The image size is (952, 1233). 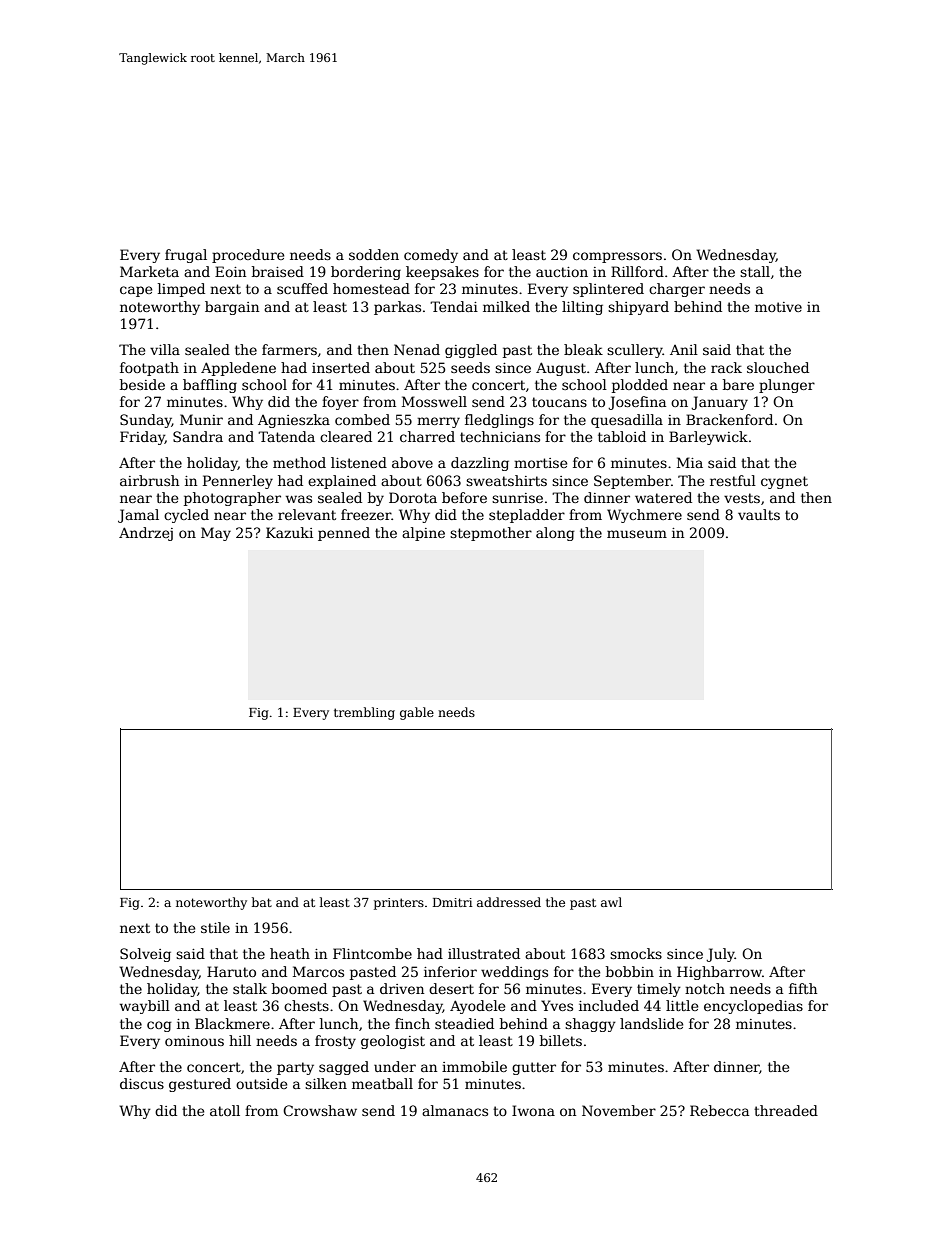 What do you see at coordinates (759, 514) in the screenshot?
I see `vaults` at bounding box center [759, 514].
